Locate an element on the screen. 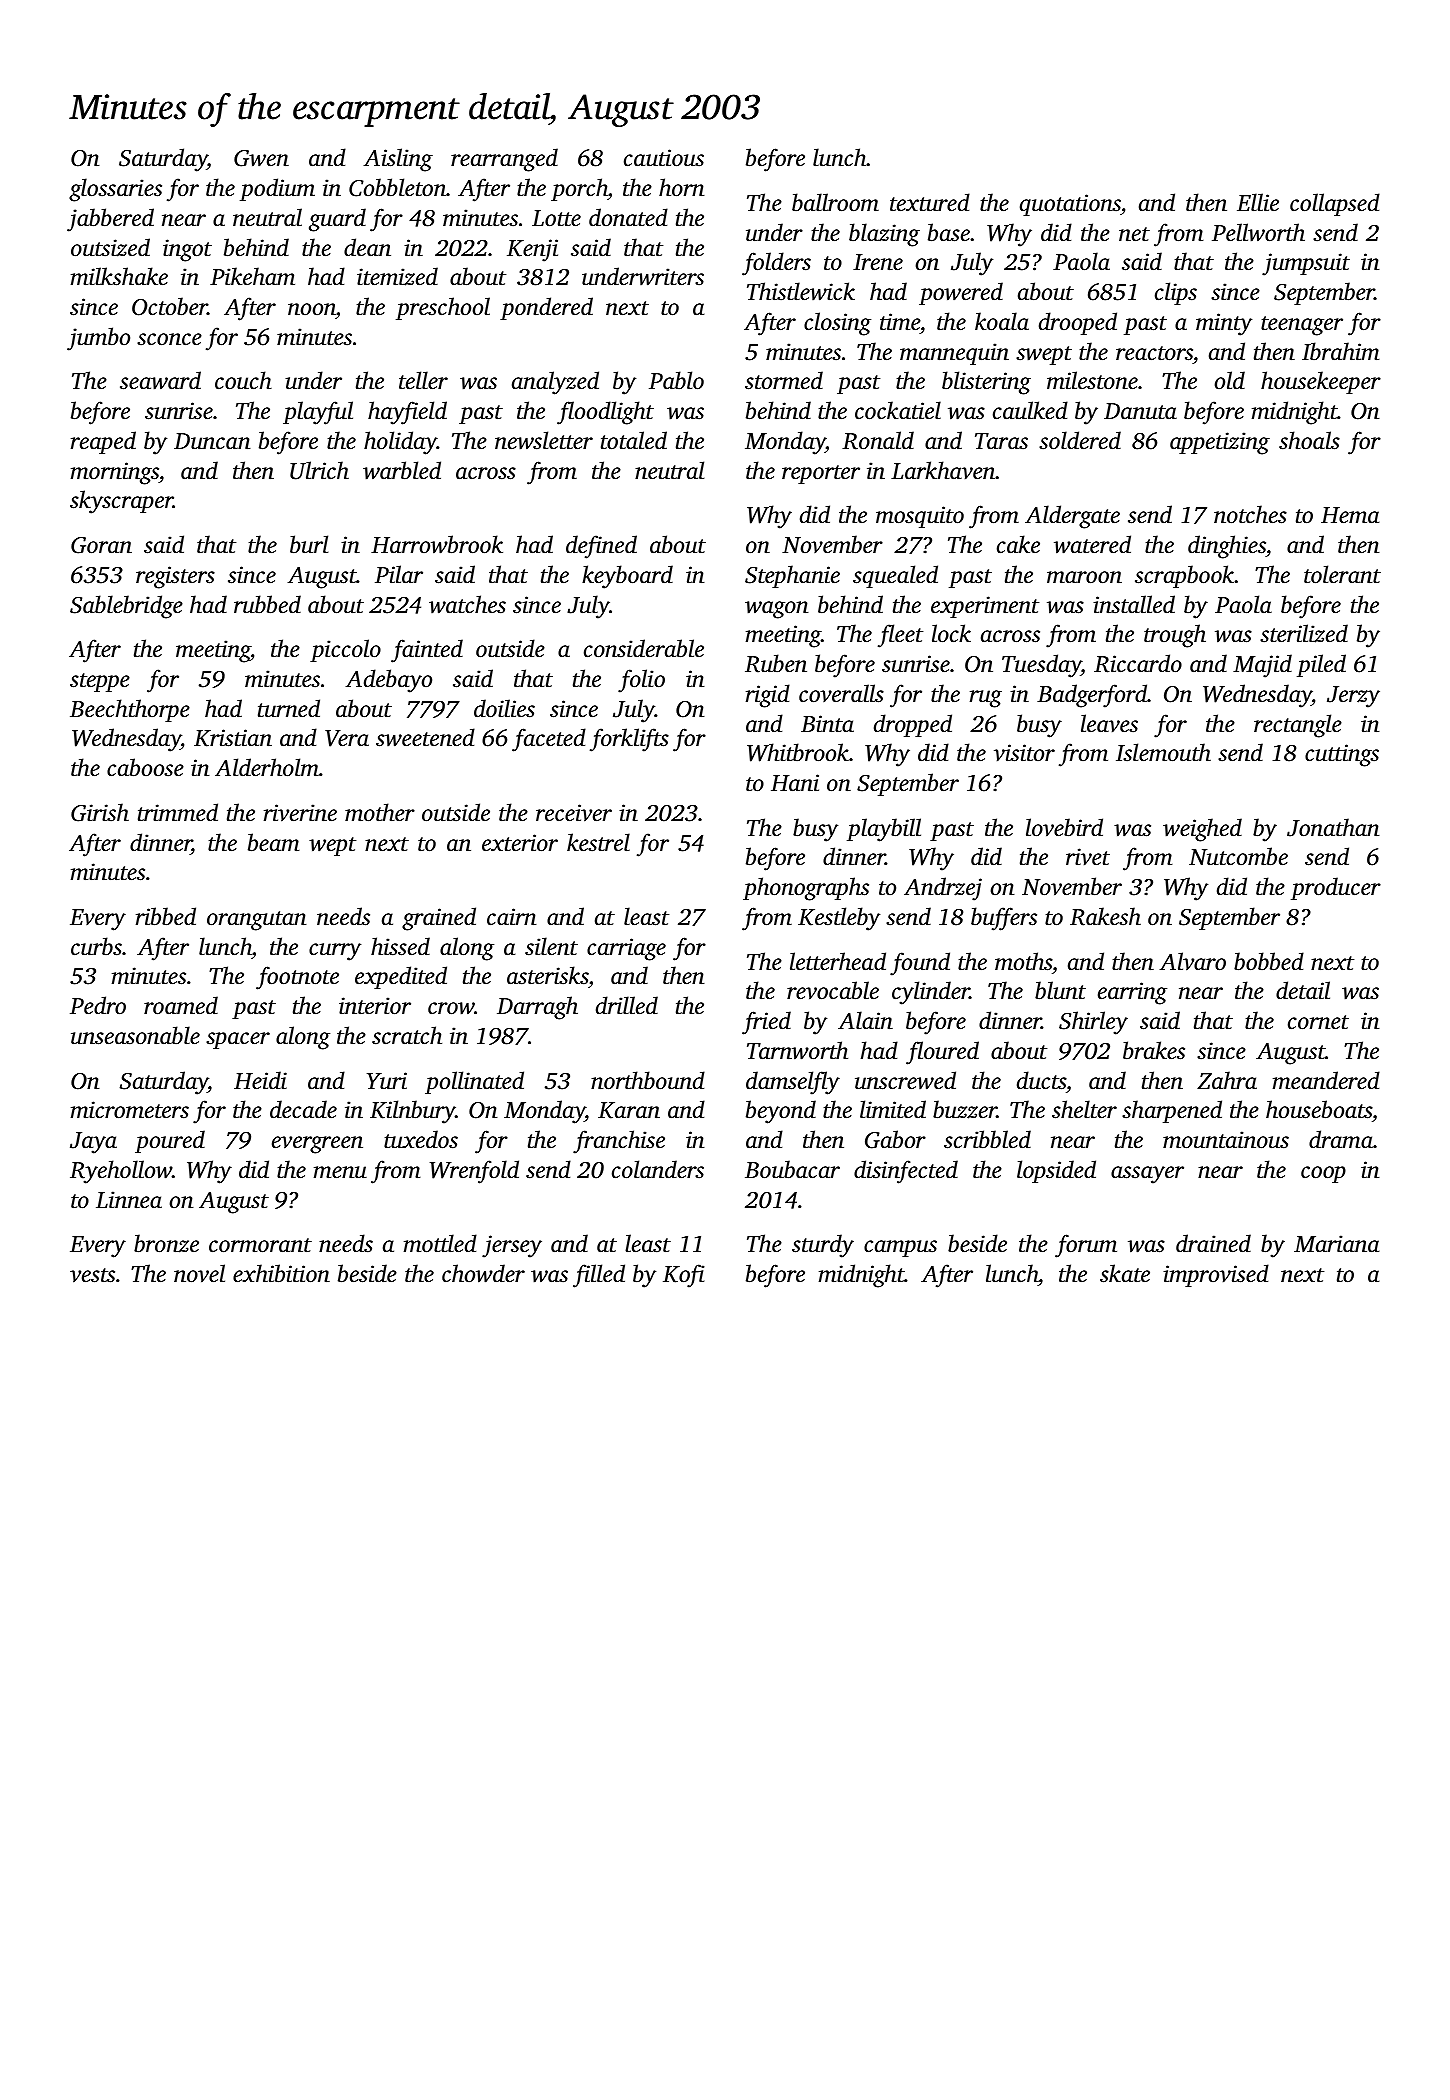 Image resolution: width=1450 pixels, height=2100 pixels. Duncan is located at coordinates (212, 441).
